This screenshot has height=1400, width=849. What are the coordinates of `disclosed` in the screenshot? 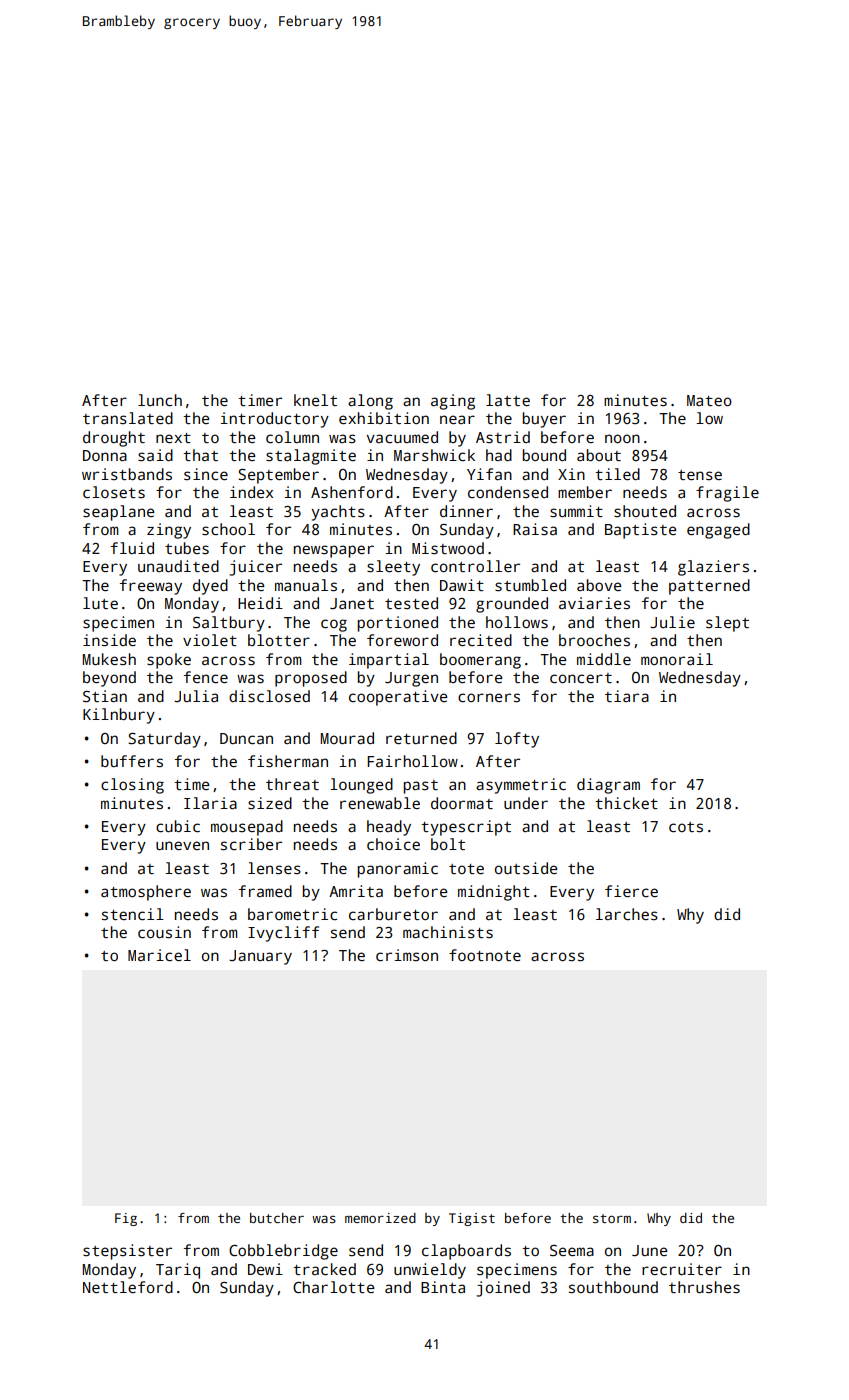 It's located at (269, 696).
